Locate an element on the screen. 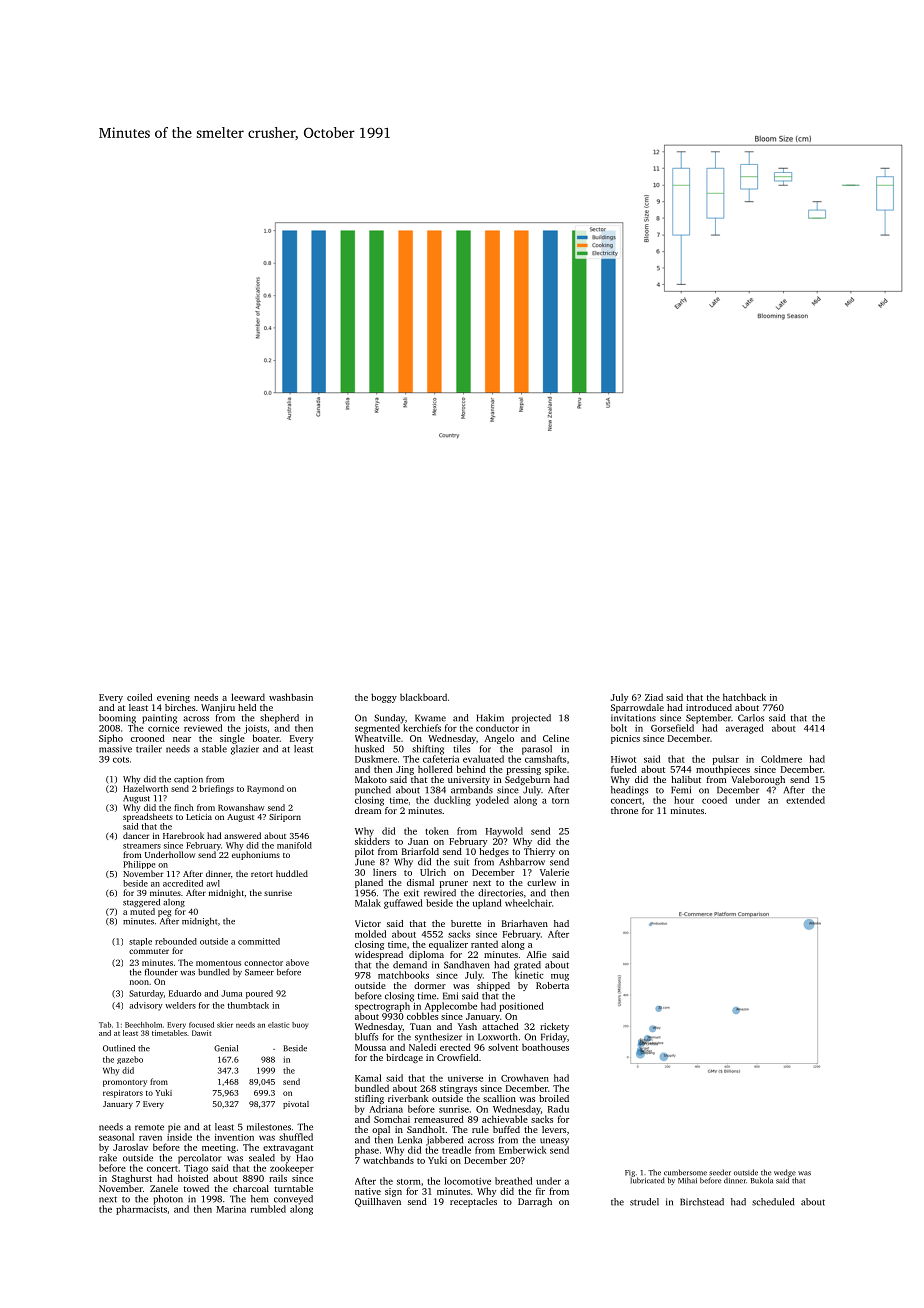  rumbled is located at coordinates (268, 1209).
